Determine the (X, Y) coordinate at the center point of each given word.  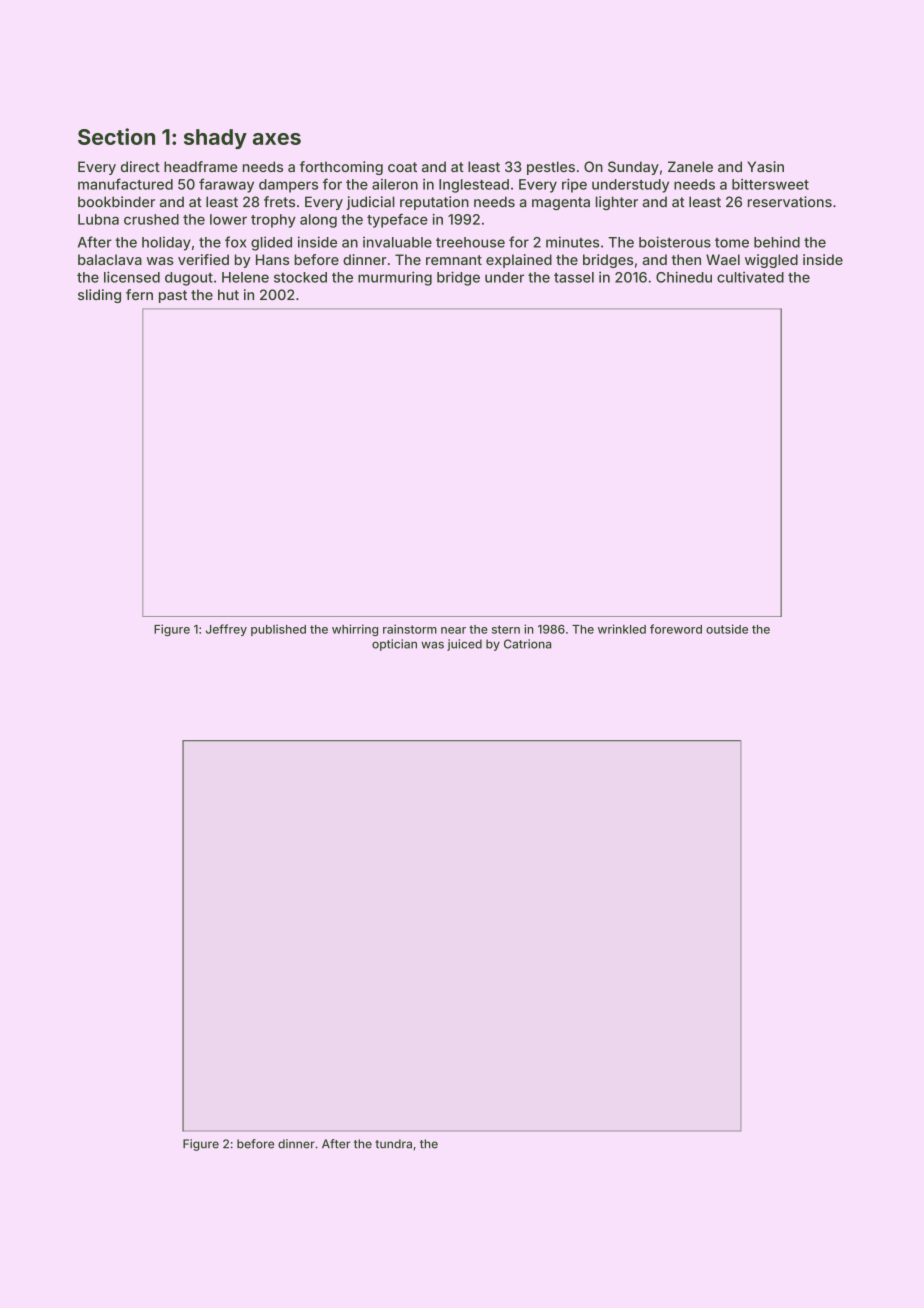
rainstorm (410, 629)
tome (732, 243)
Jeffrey (226, 630)
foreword (676, 629)
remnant (454, 260)
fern (139, 294)
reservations (790, 202)
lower (228, 219)
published (278, 630)
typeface (397, 220)
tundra (393, 1144)
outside (727, 629)
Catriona (527, 644)
